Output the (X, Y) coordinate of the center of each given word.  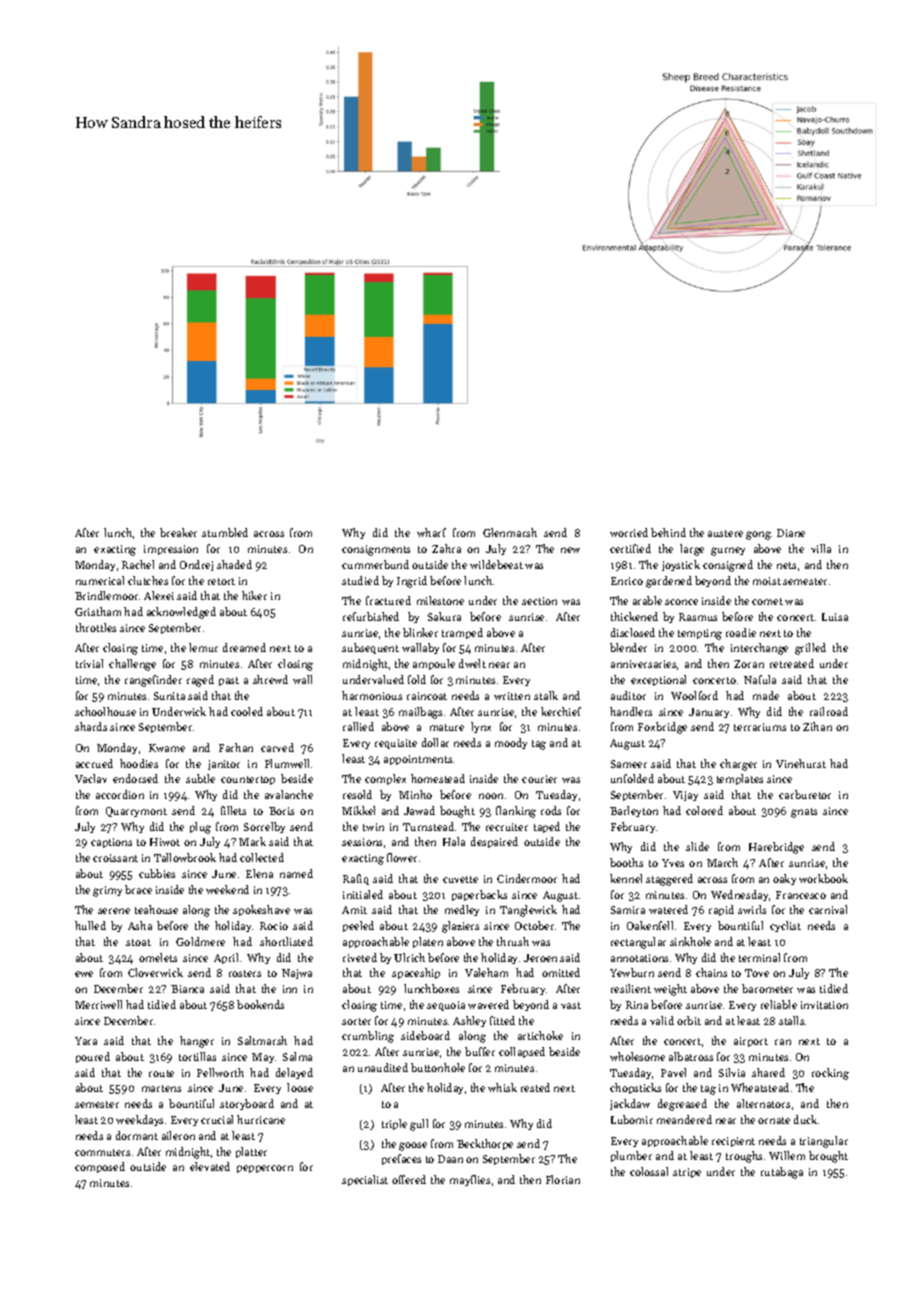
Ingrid (412, 582)
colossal (649, 1171)
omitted (561, 972)
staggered (669, 880)
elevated (210, 1166)
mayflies (470, 1180)
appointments (418, 760)
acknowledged (181, 613)
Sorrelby (264, 827)
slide (697, 846)
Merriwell (98, 1004)
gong (758, 535)
